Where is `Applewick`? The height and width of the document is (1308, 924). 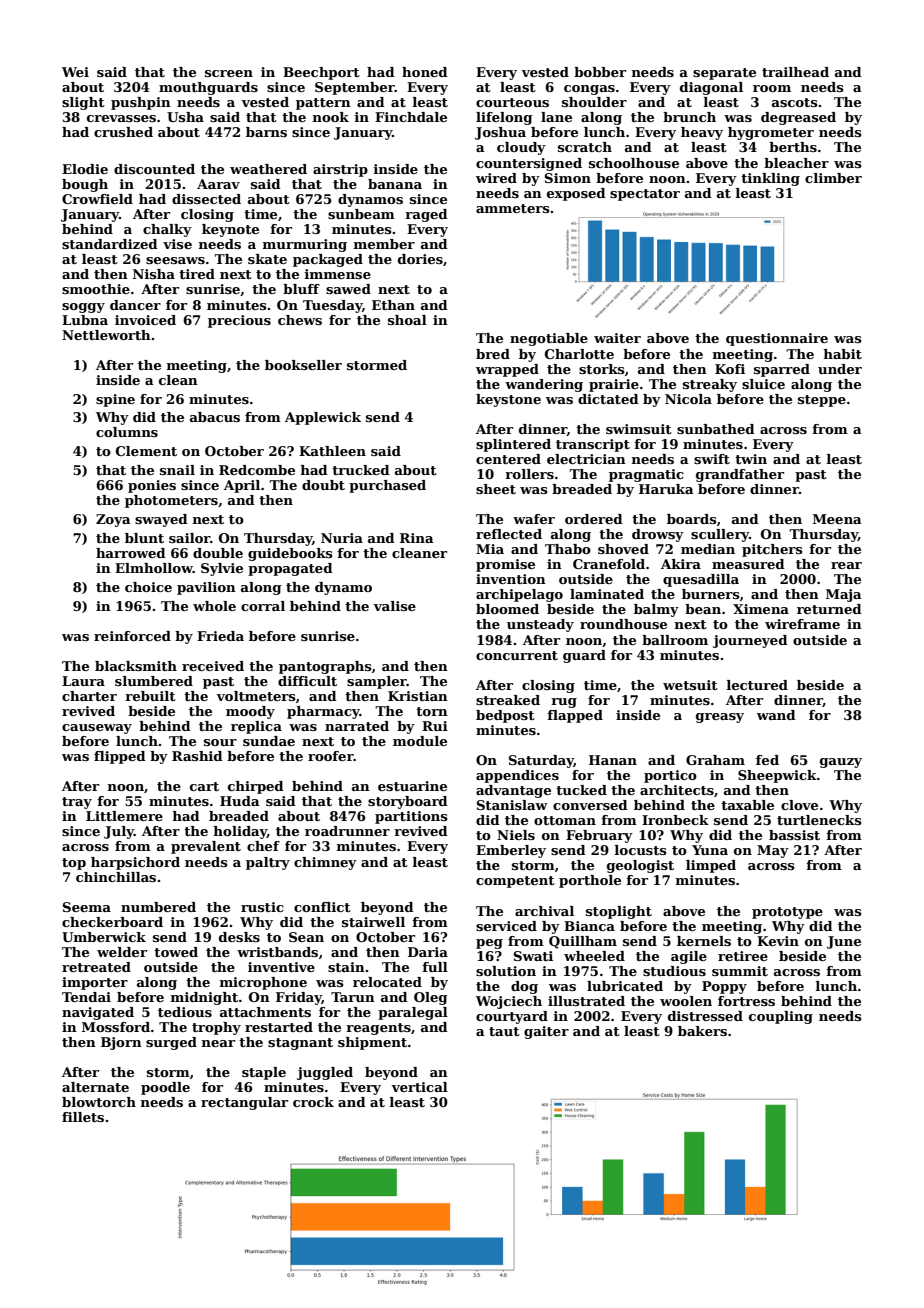 Applewick is located at coordinates (323, 418).
